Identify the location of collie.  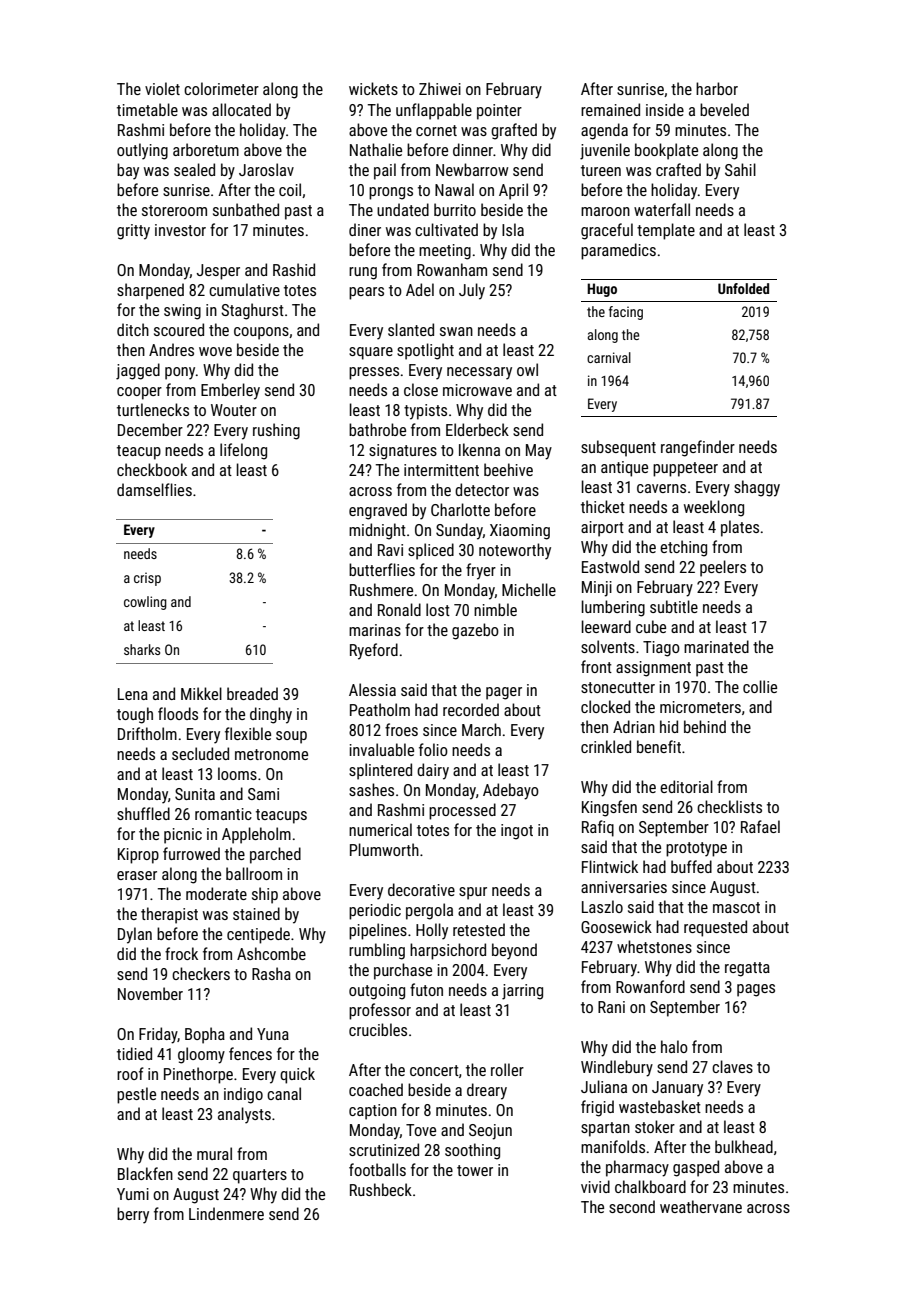
(760, 686).
